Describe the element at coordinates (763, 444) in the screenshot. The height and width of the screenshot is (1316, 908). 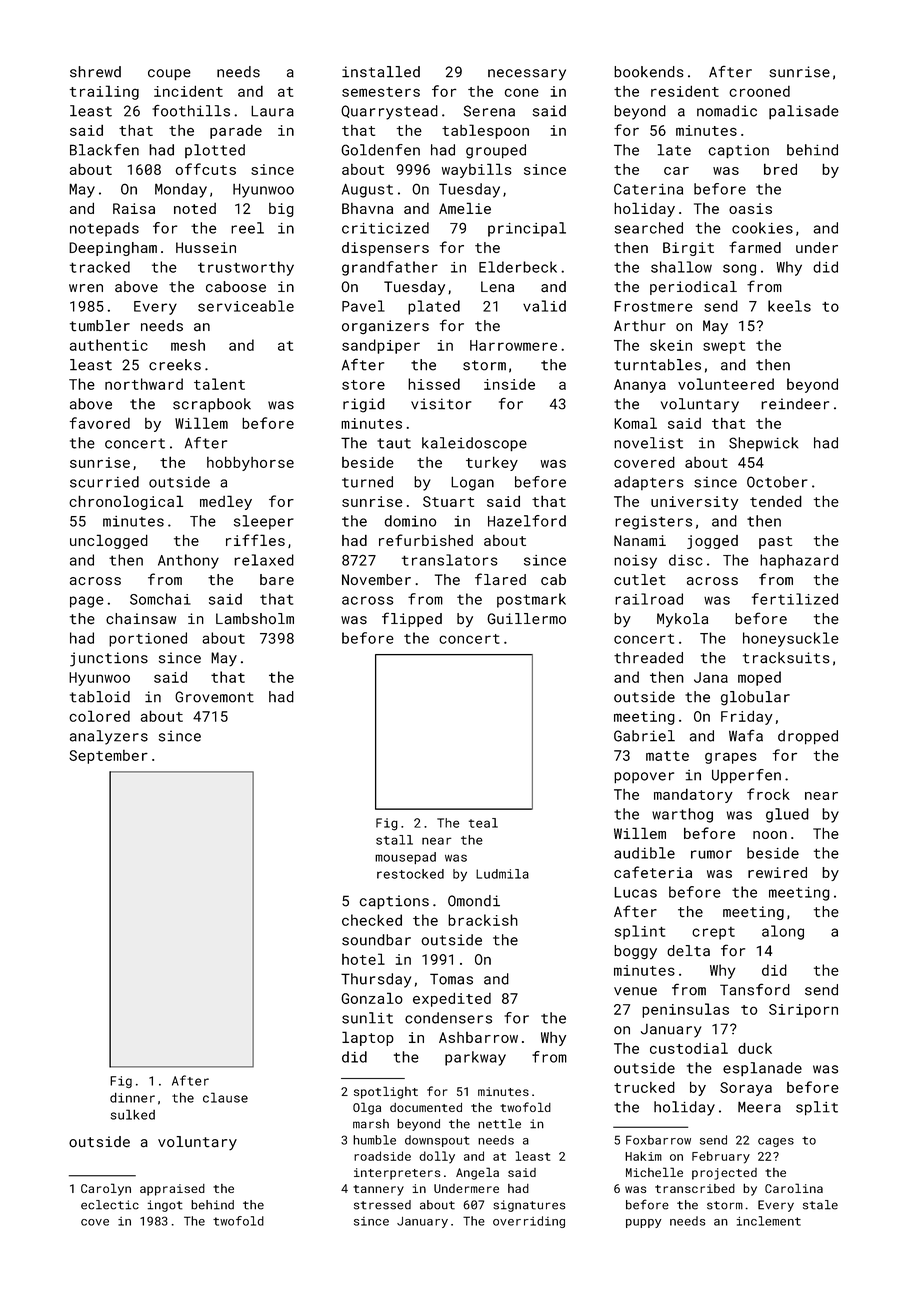
I see `Shepwick` at that location.
